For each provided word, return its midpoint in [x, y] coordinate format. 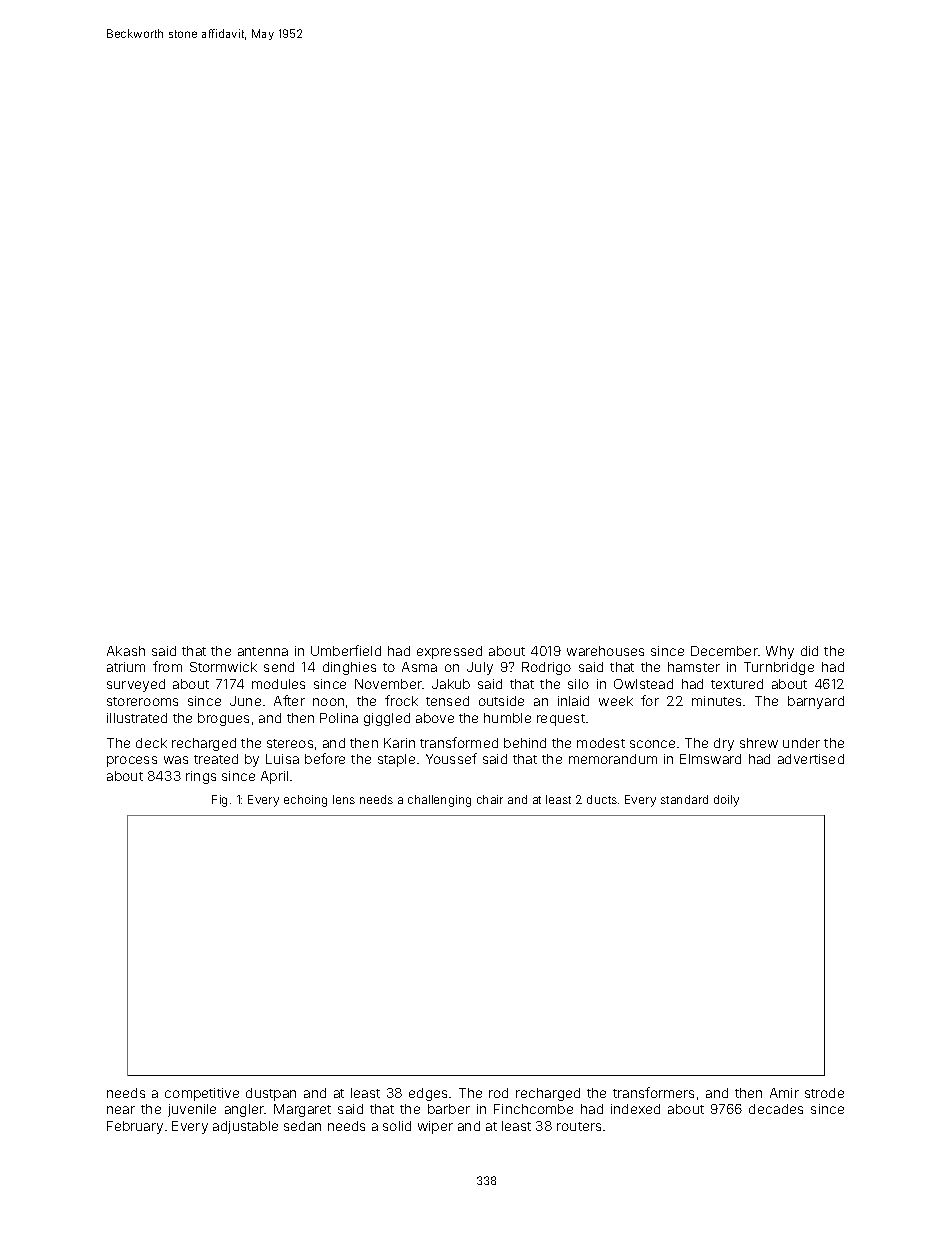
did [809, 651]
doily [726, 801]
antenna [263, 651]
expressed [449, 652]
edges [428, 1094]
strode [824, 1093]
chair [490, 799]
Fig [219, 801]
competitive [202, 1094]
